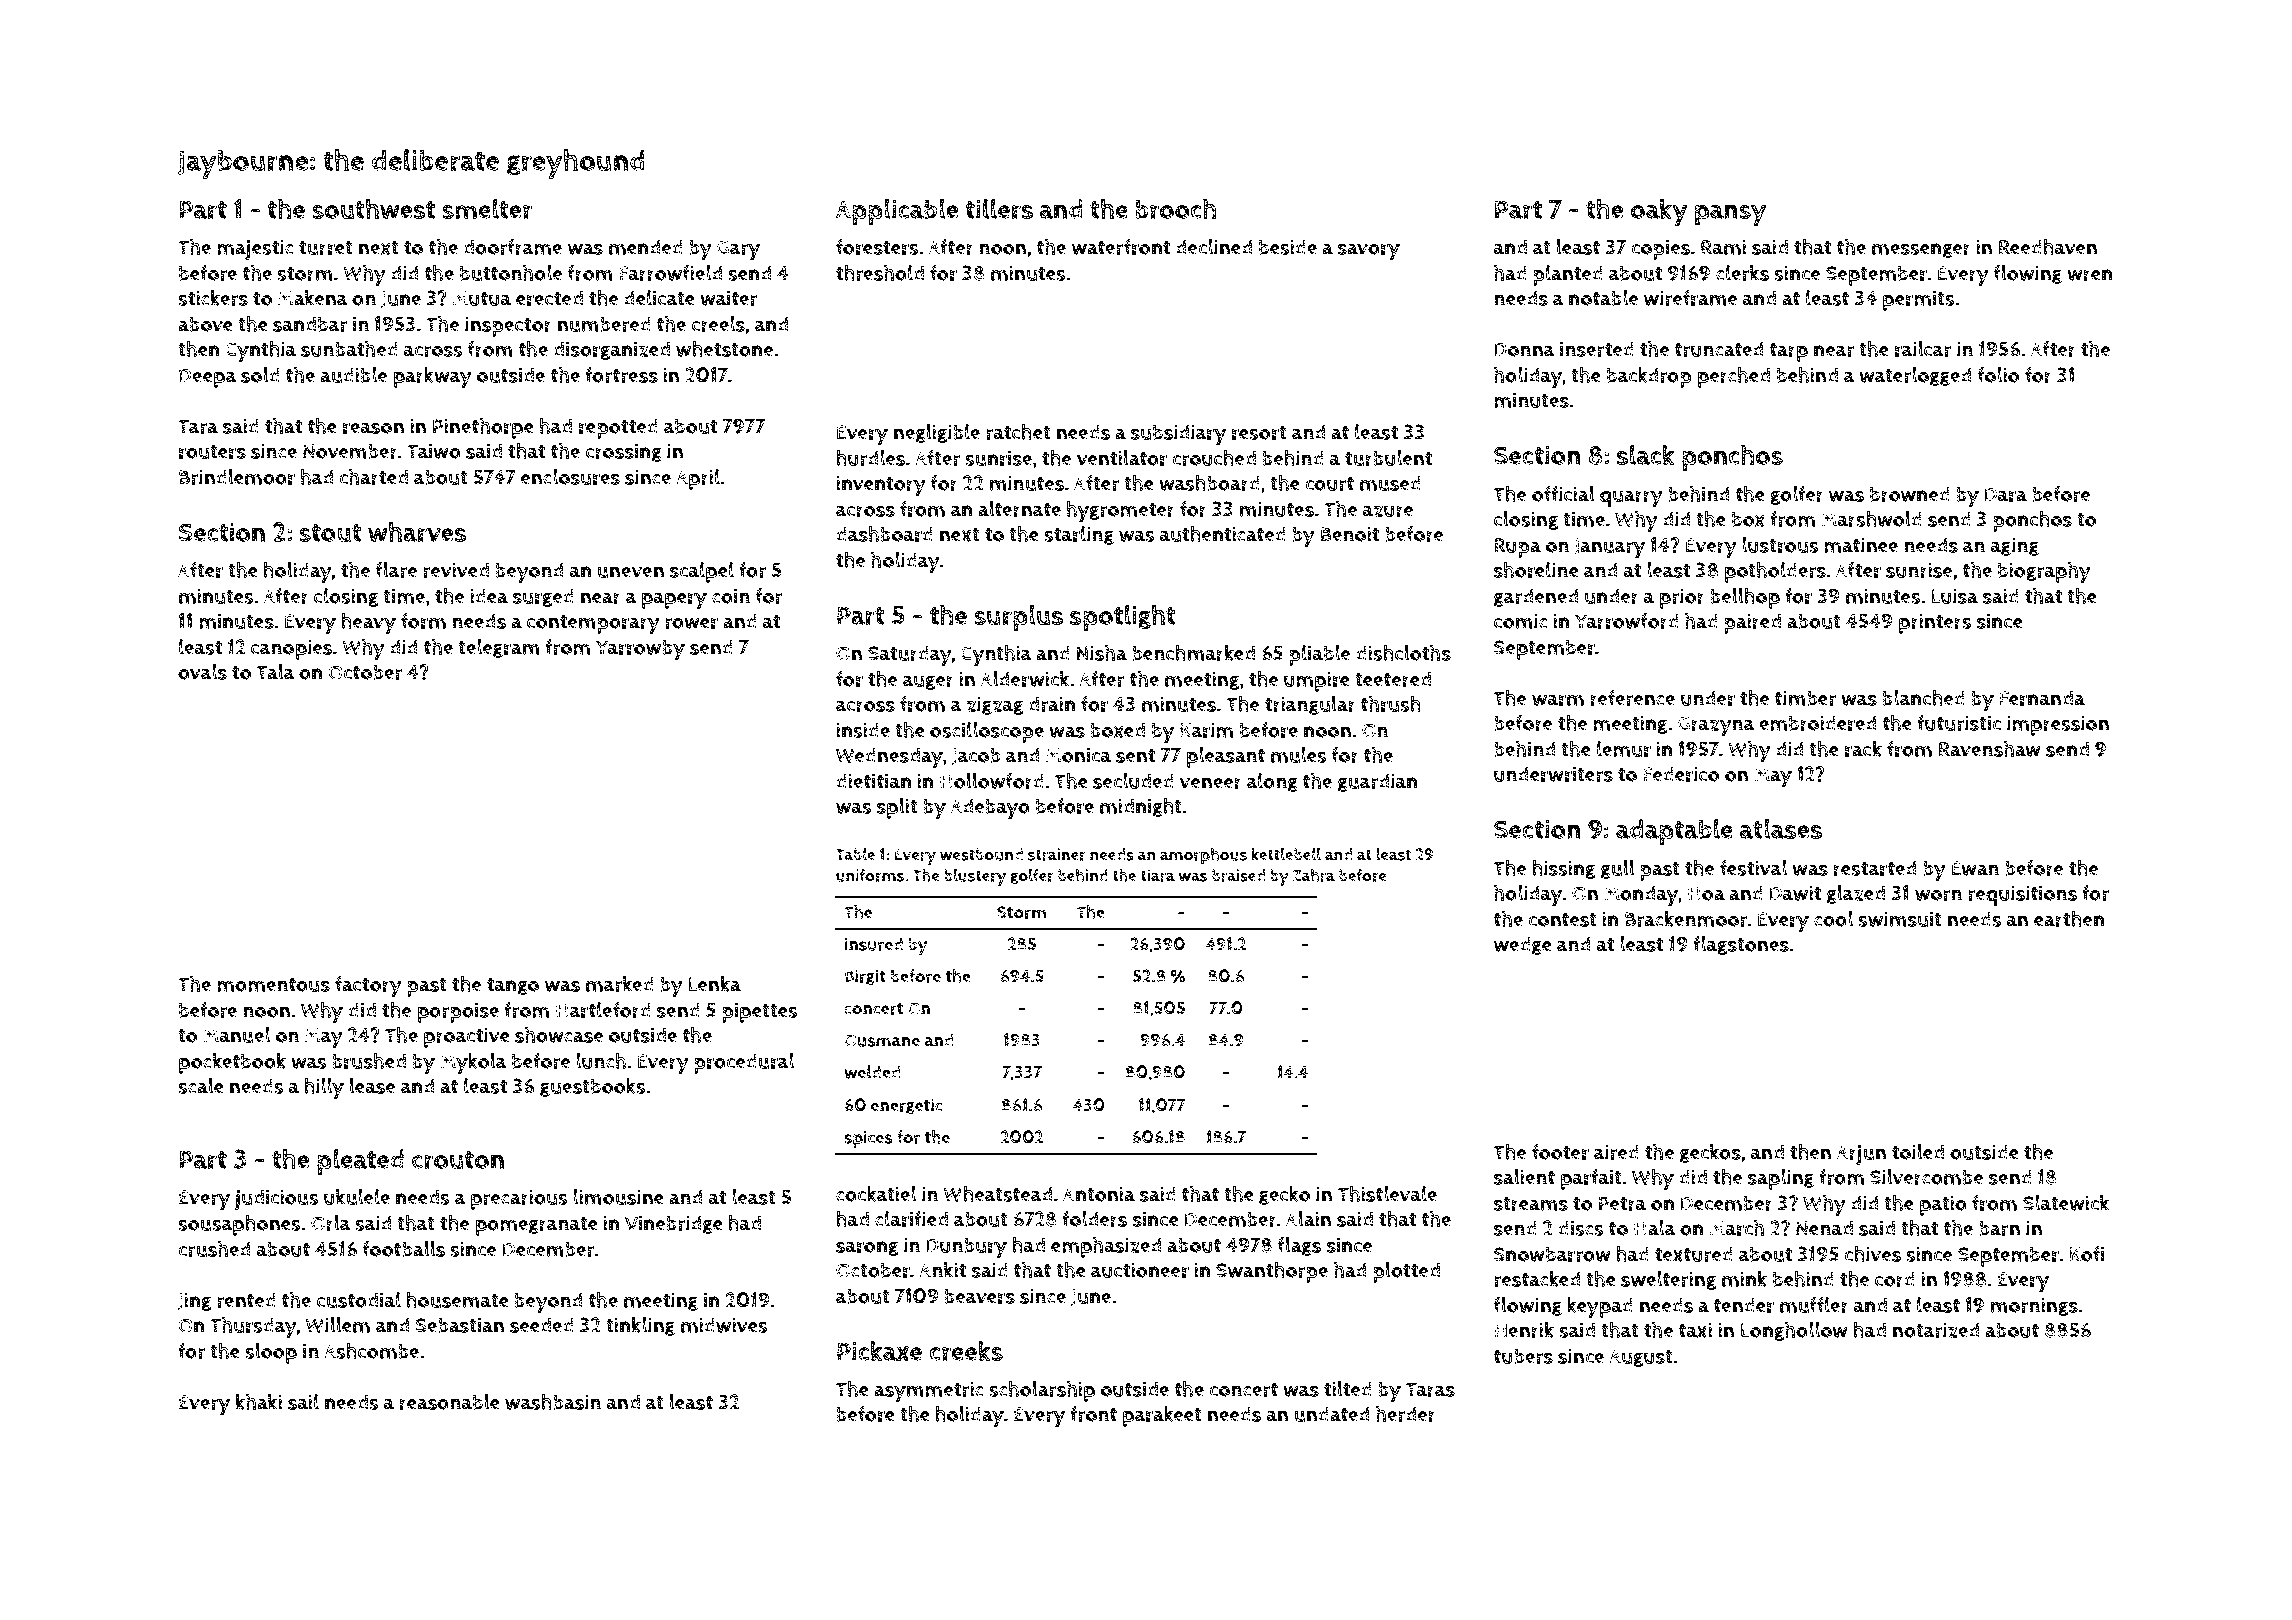  I want to click on numbered, so click(604, 324).
